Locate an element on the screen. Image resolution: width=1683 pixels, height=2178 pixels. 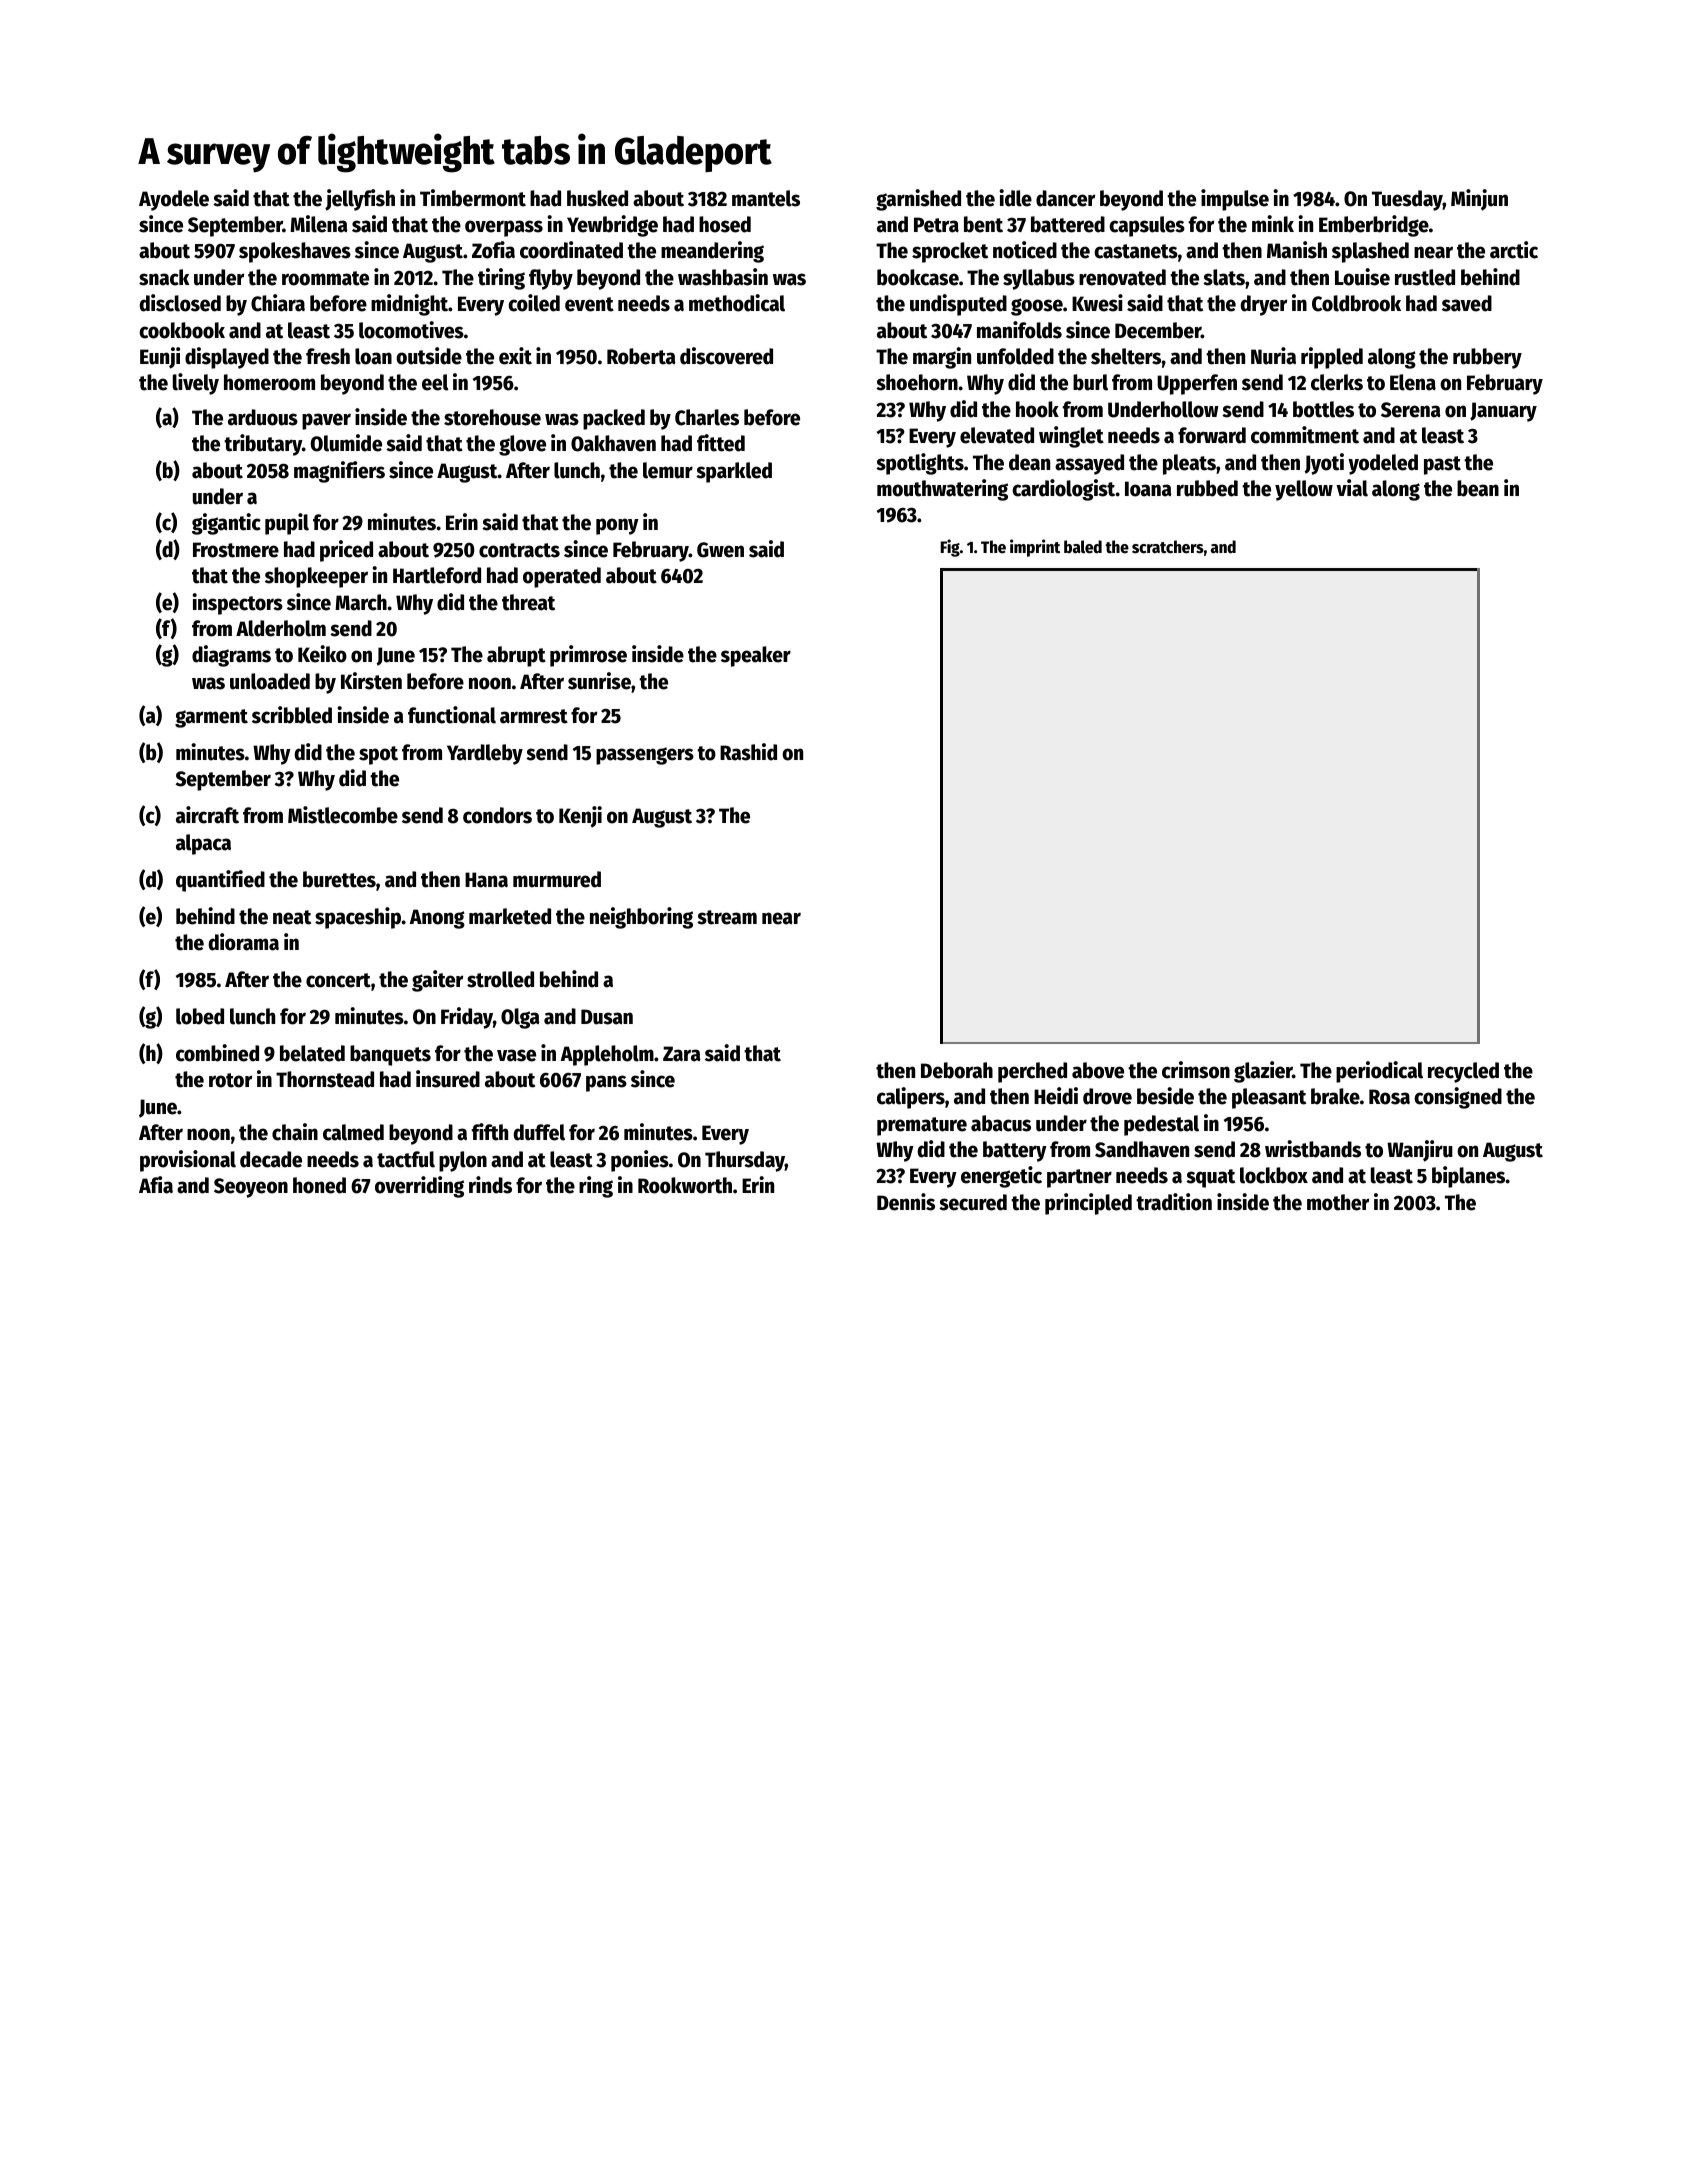
tradition is located at coordinates (1174, 1202).
